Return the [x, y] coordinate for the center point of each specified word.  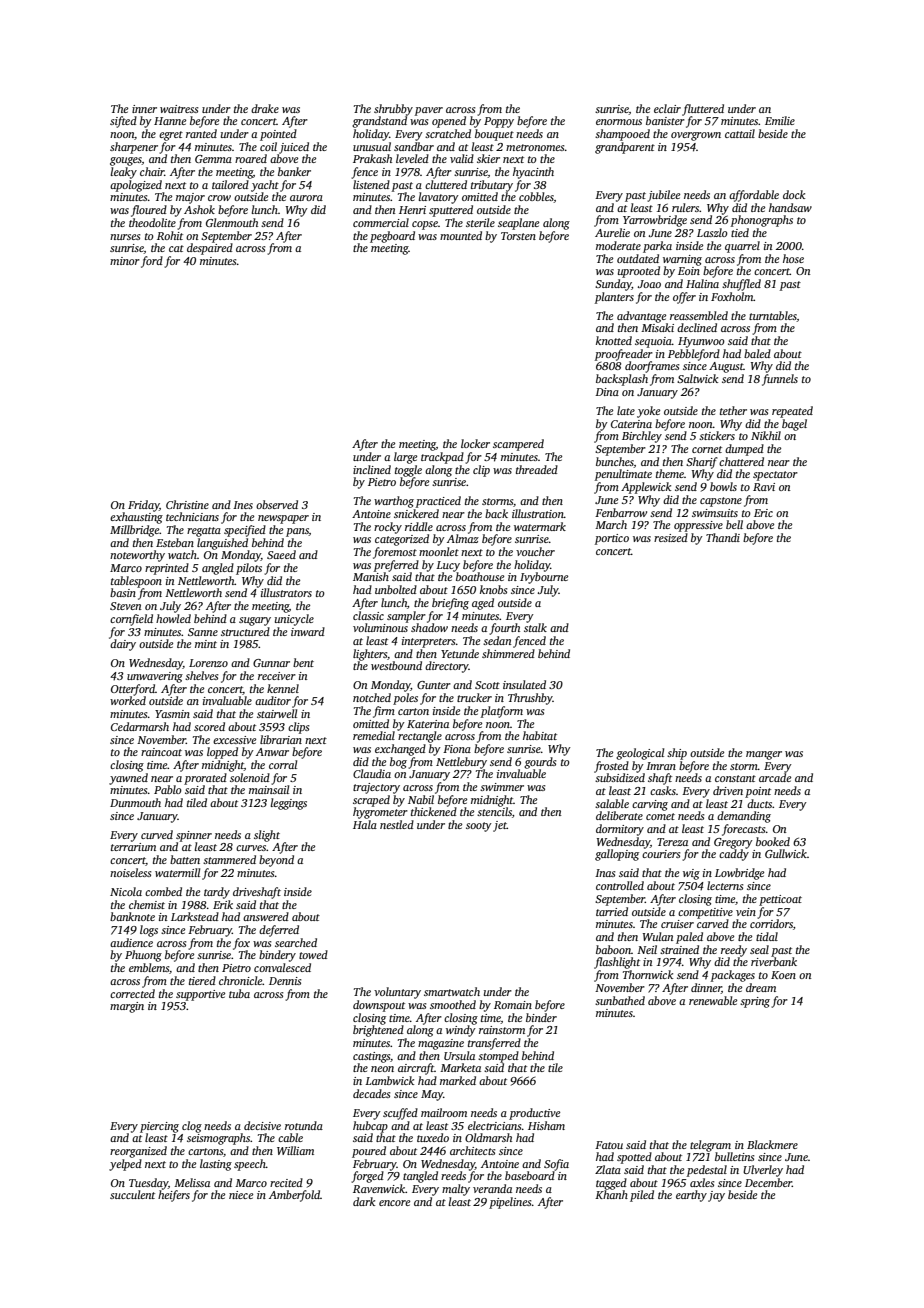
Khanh [611, 1194]
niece [241, 1195]
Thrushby [530, 699]
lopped [222, 753]
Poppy [499, 122]
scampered [518, 445]
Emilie [780, 120]
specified [245, 531]
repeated [792, 412]
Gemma [213, 159]
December [768, 1182]
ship [677, 754]
